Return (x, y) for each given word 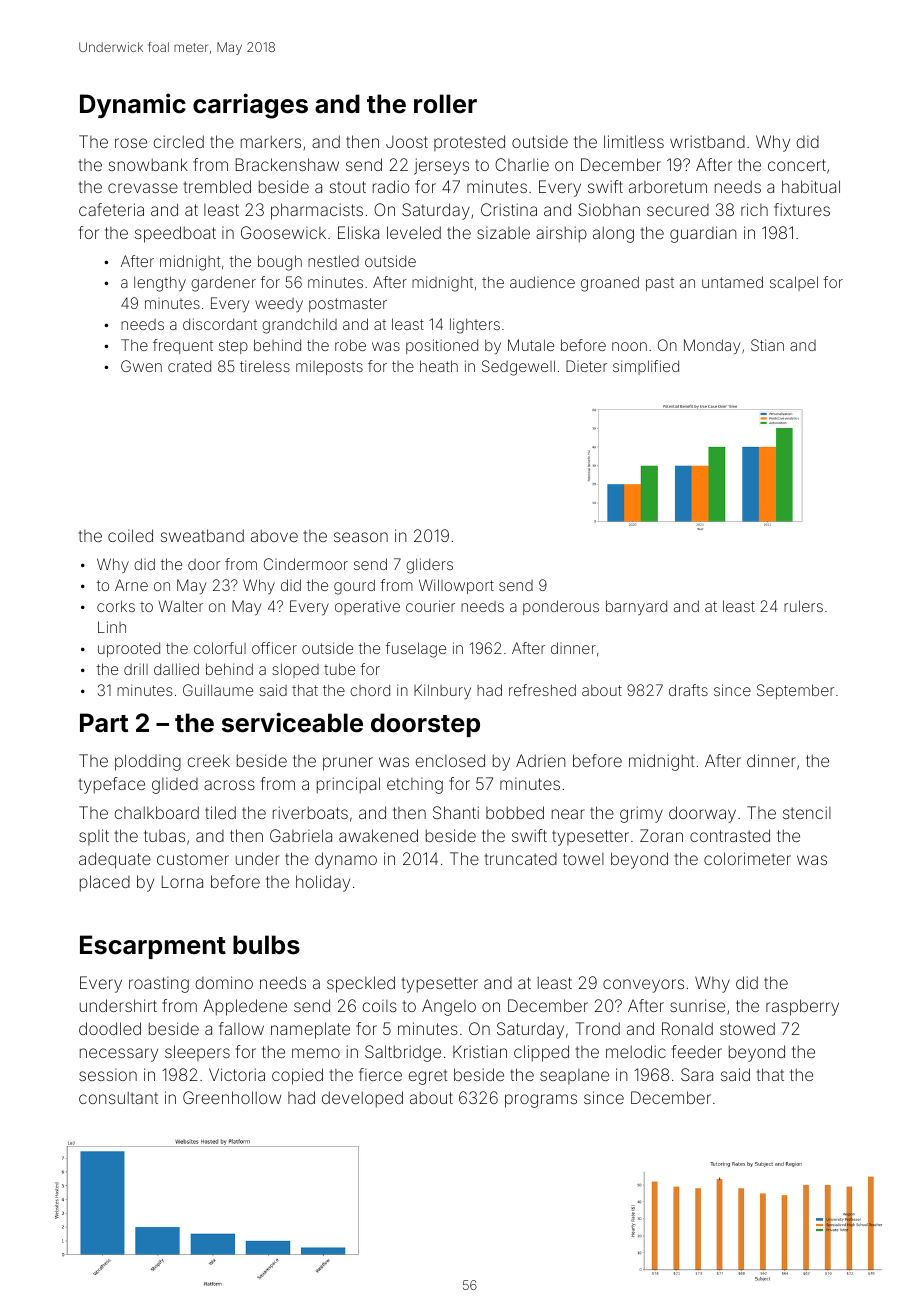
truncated (521, 859)
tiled (220, 812)
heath (439, 366)
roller (445, 104)
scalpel (794, 283)
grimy (641, 814)
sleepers (197, 1053)
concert (797, 165)
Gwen (141, 366)
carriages (250, 106)
